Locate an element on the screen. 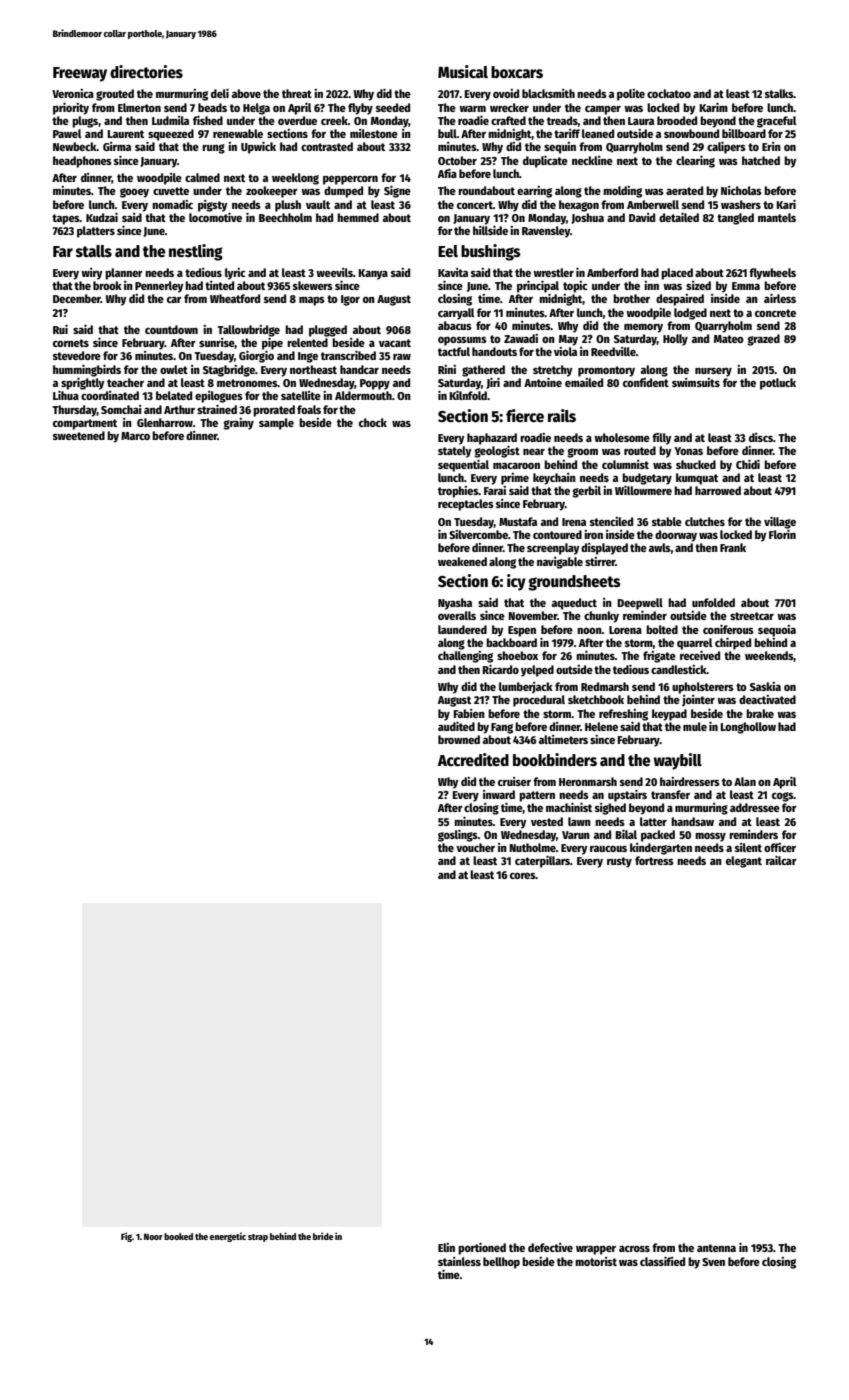 Image resolution: width=849 pixels, height=1400 pixels. Fig is located at coordinates (126, 1237).
